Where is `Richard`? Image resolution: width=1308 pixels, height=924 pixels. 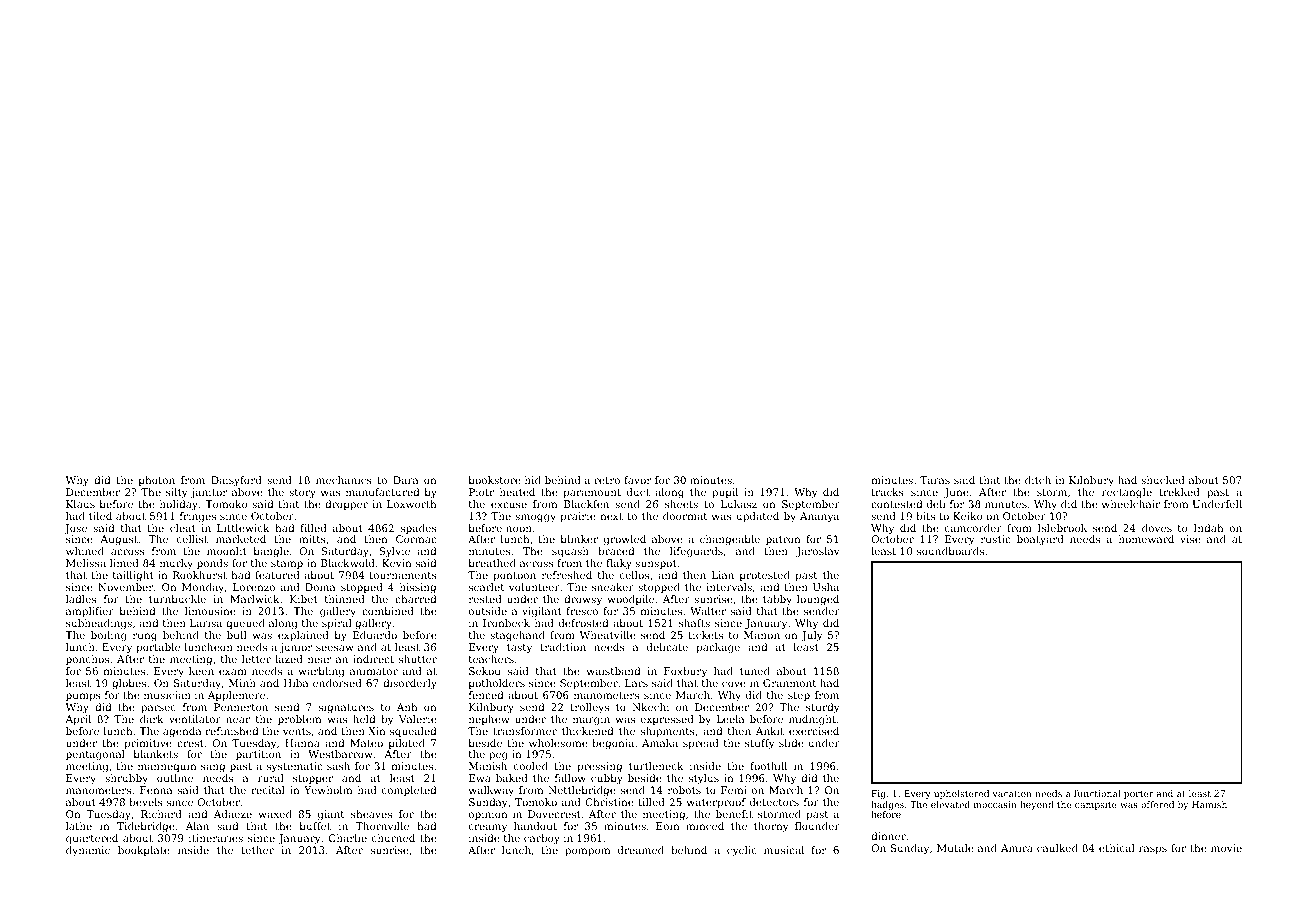
Richard is located at coordinates (161, 814).
